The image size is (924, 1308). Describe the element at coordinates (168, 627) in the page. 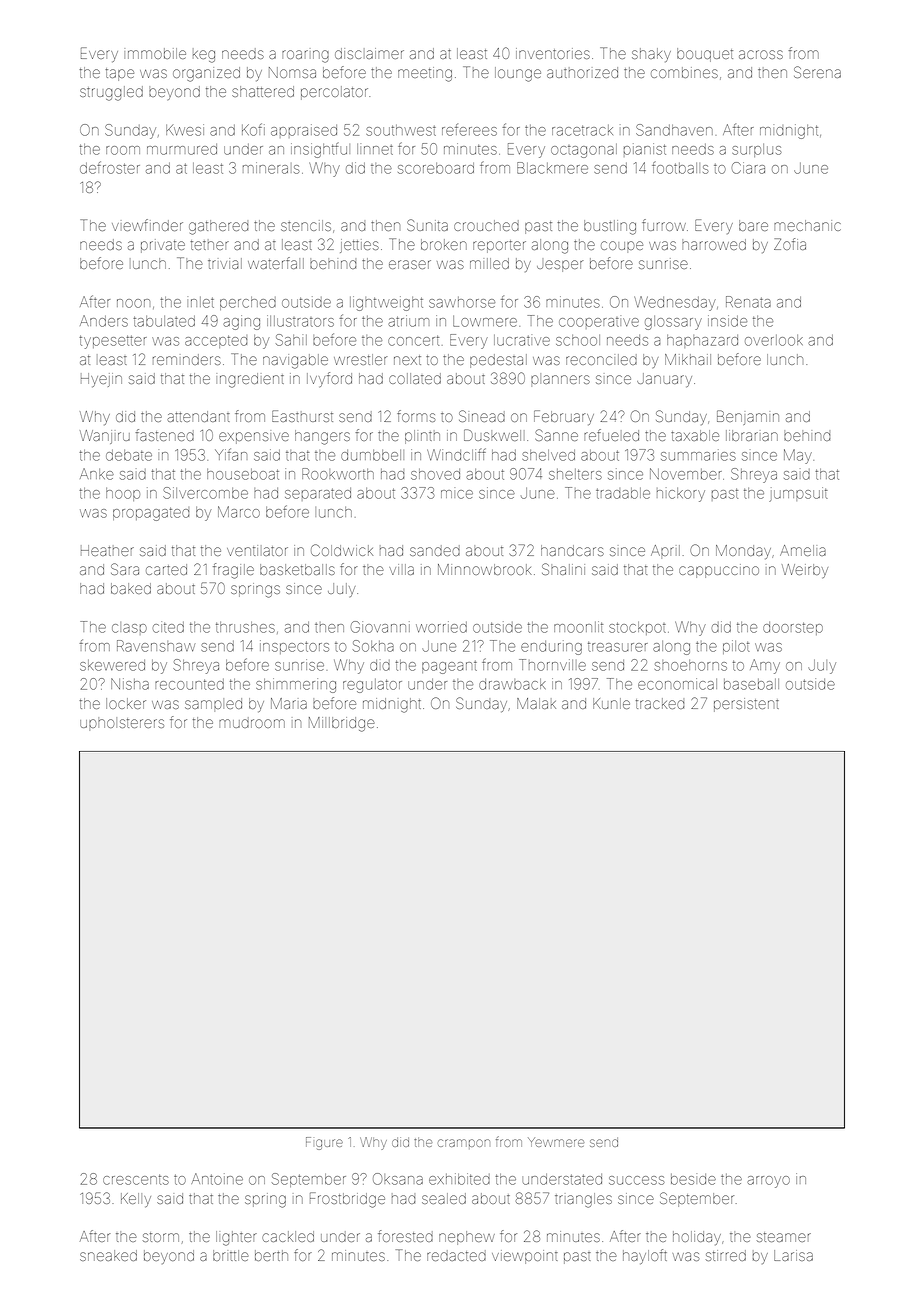

I see `cited` at that location.
